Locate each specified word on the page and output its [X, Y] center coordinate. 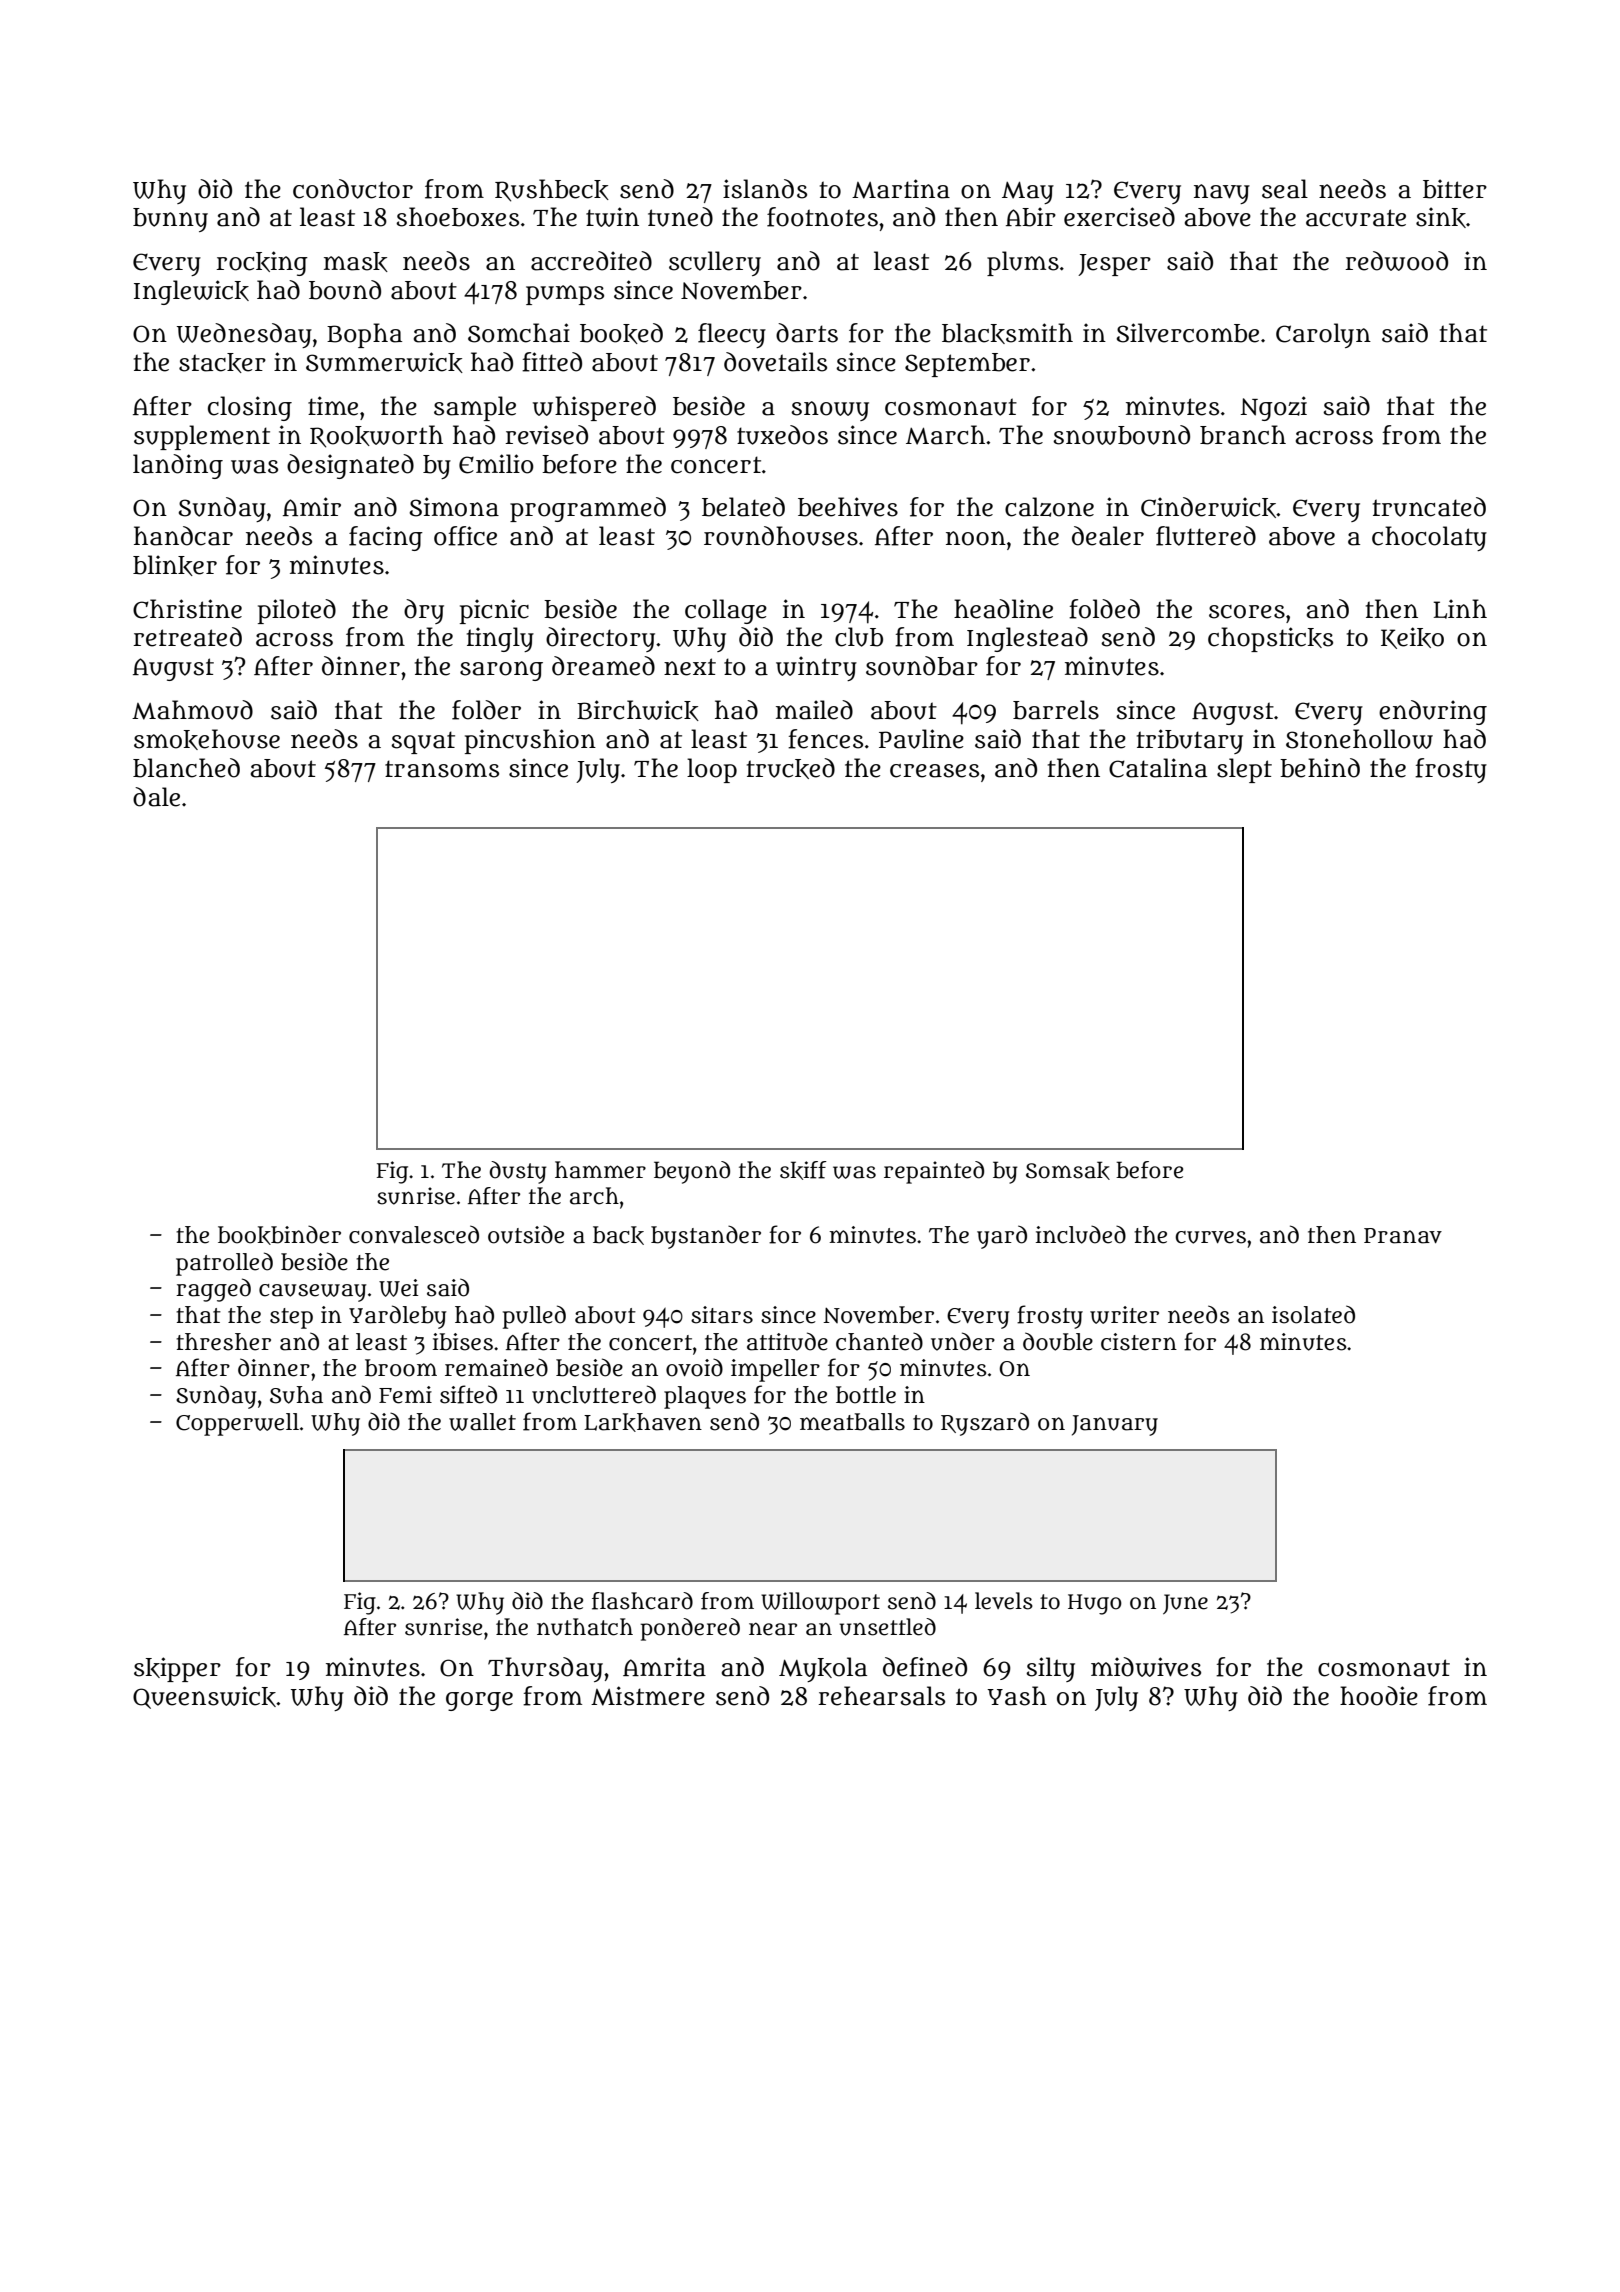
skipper [177, 1669]
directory [600, 639]
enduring [1433, 712]
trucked [791, 768]
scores [1247, 612]
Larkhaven [643, 1422]
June [1185, 1604]
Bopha [364, 335]
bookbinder [279, 1235]
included [1081, 1234]
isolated [1313, 1314]
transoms [442, 769]
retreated [187, 637]
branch [1243, 435]
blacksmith [1007, 333]
